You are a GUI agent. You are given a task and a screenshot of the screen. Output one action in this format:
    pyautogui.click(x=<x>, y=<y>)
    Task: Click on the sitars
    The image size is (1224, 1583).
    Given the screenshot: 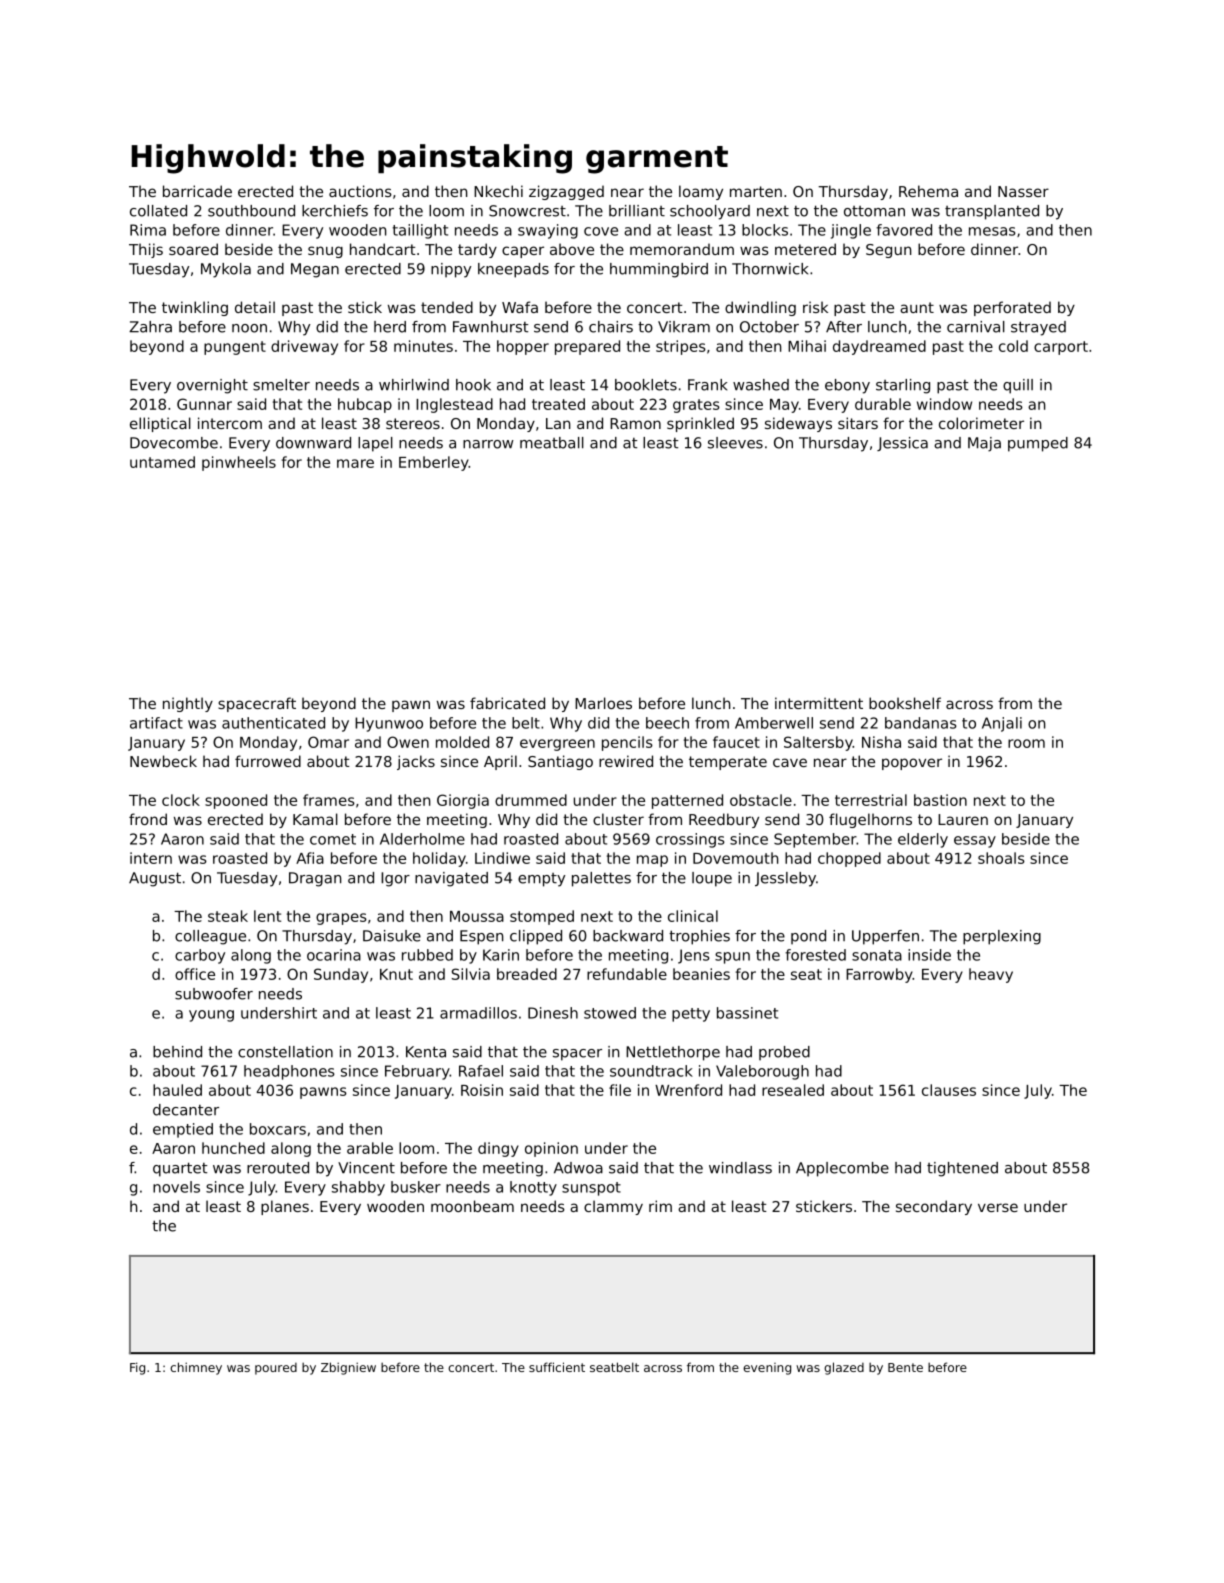 What is the action you would take?
    pyautogui.click(x=858, y=423)
